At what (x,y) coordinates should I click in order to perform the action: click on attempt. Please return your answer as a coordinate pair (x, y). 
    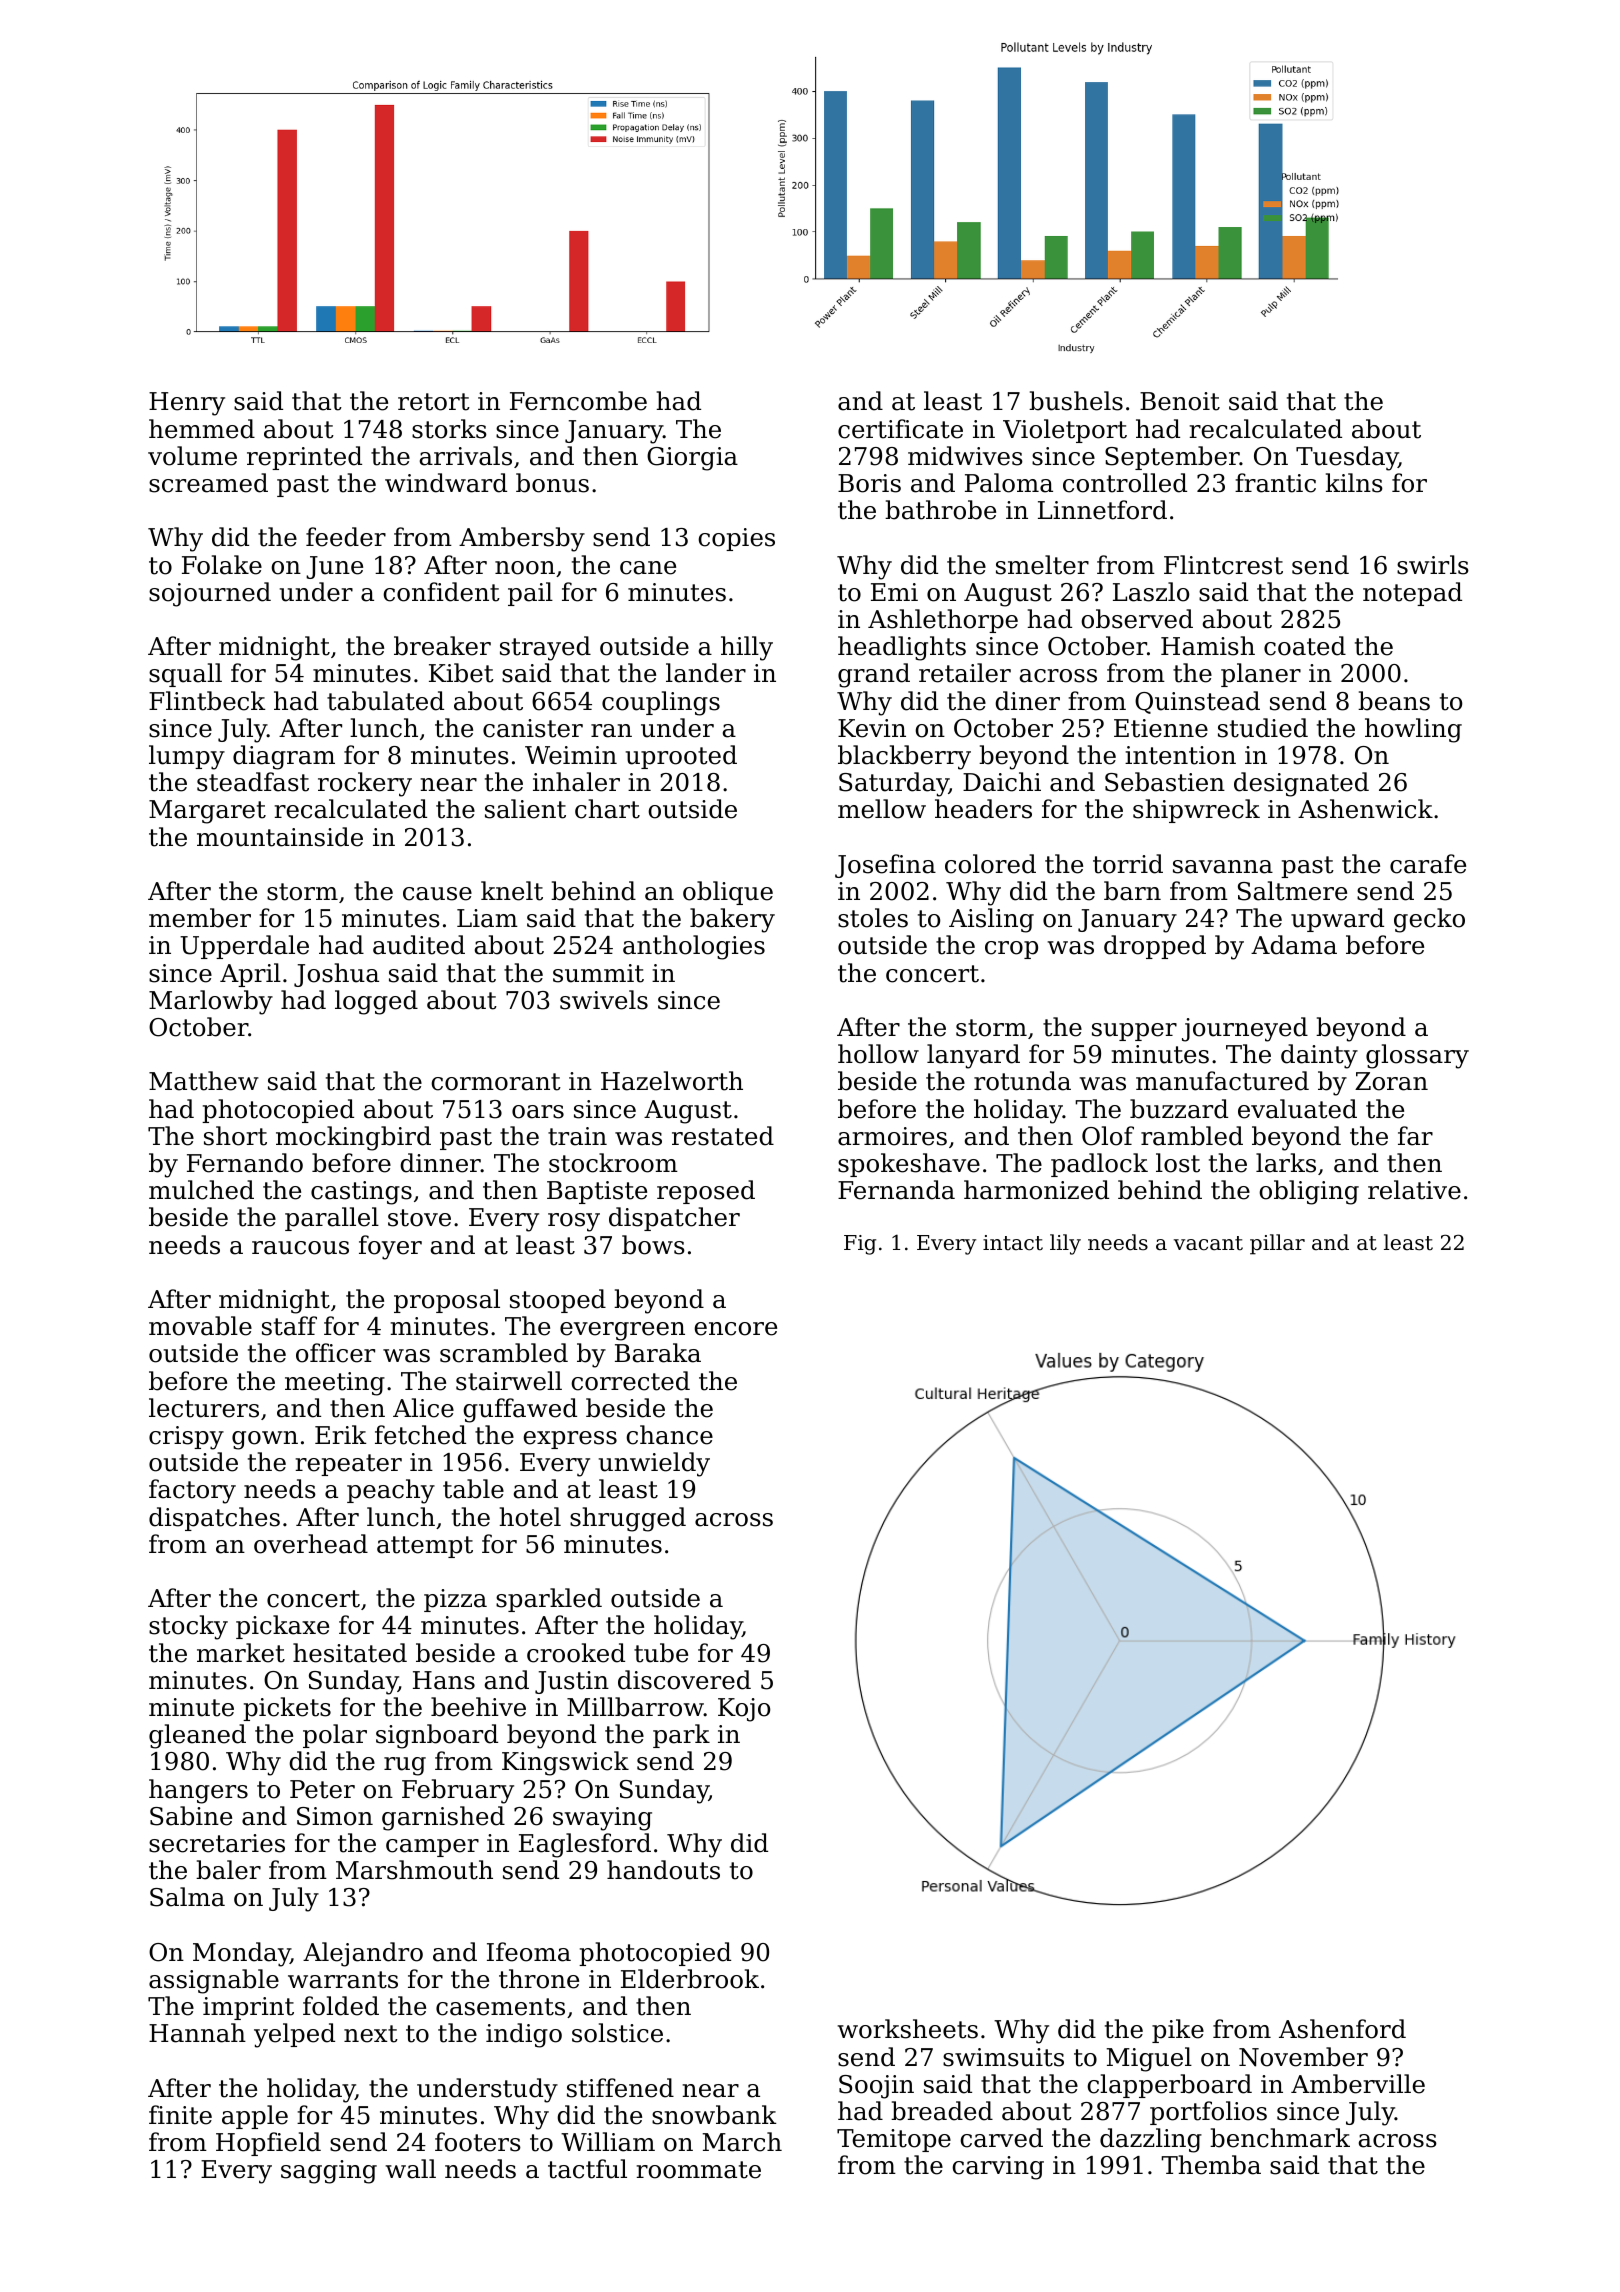
    Looking at the image, I should click on (425, 1547).
